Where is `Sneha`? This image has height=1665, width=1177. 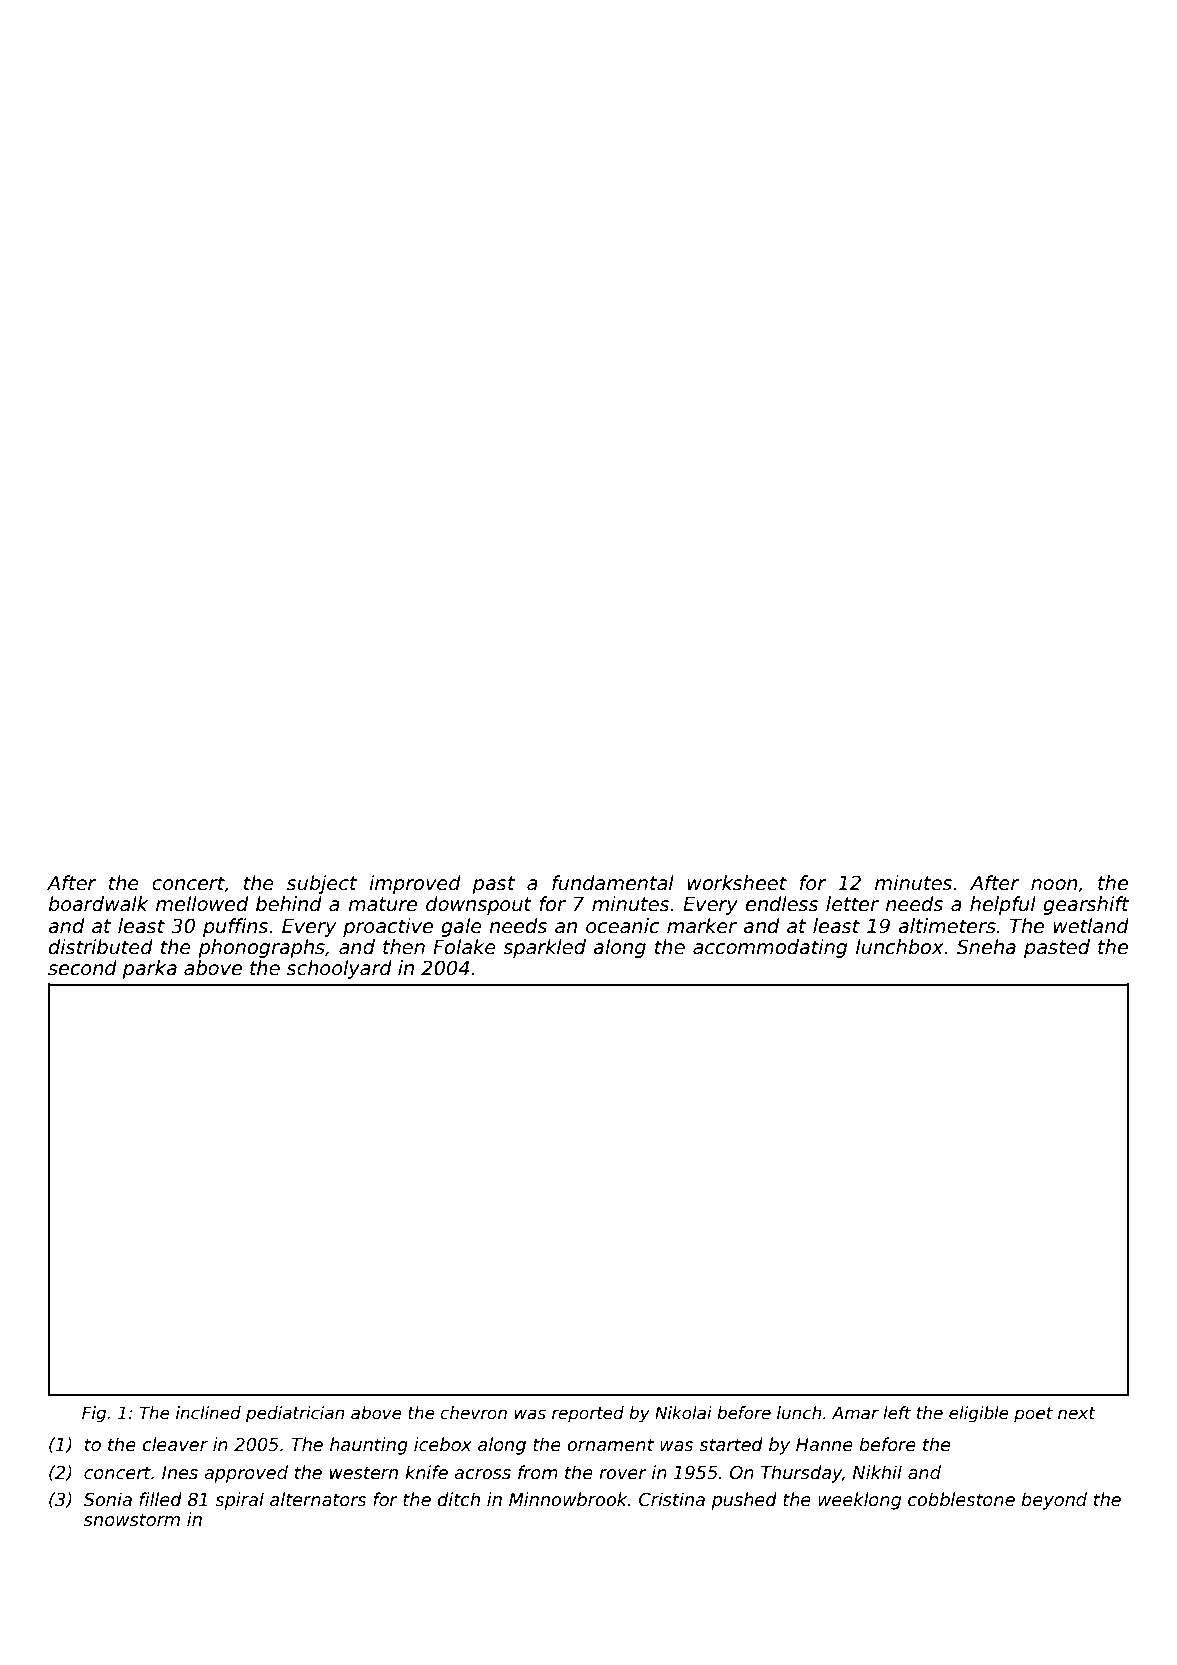 Sneha is located at coordinates (986, 947).
